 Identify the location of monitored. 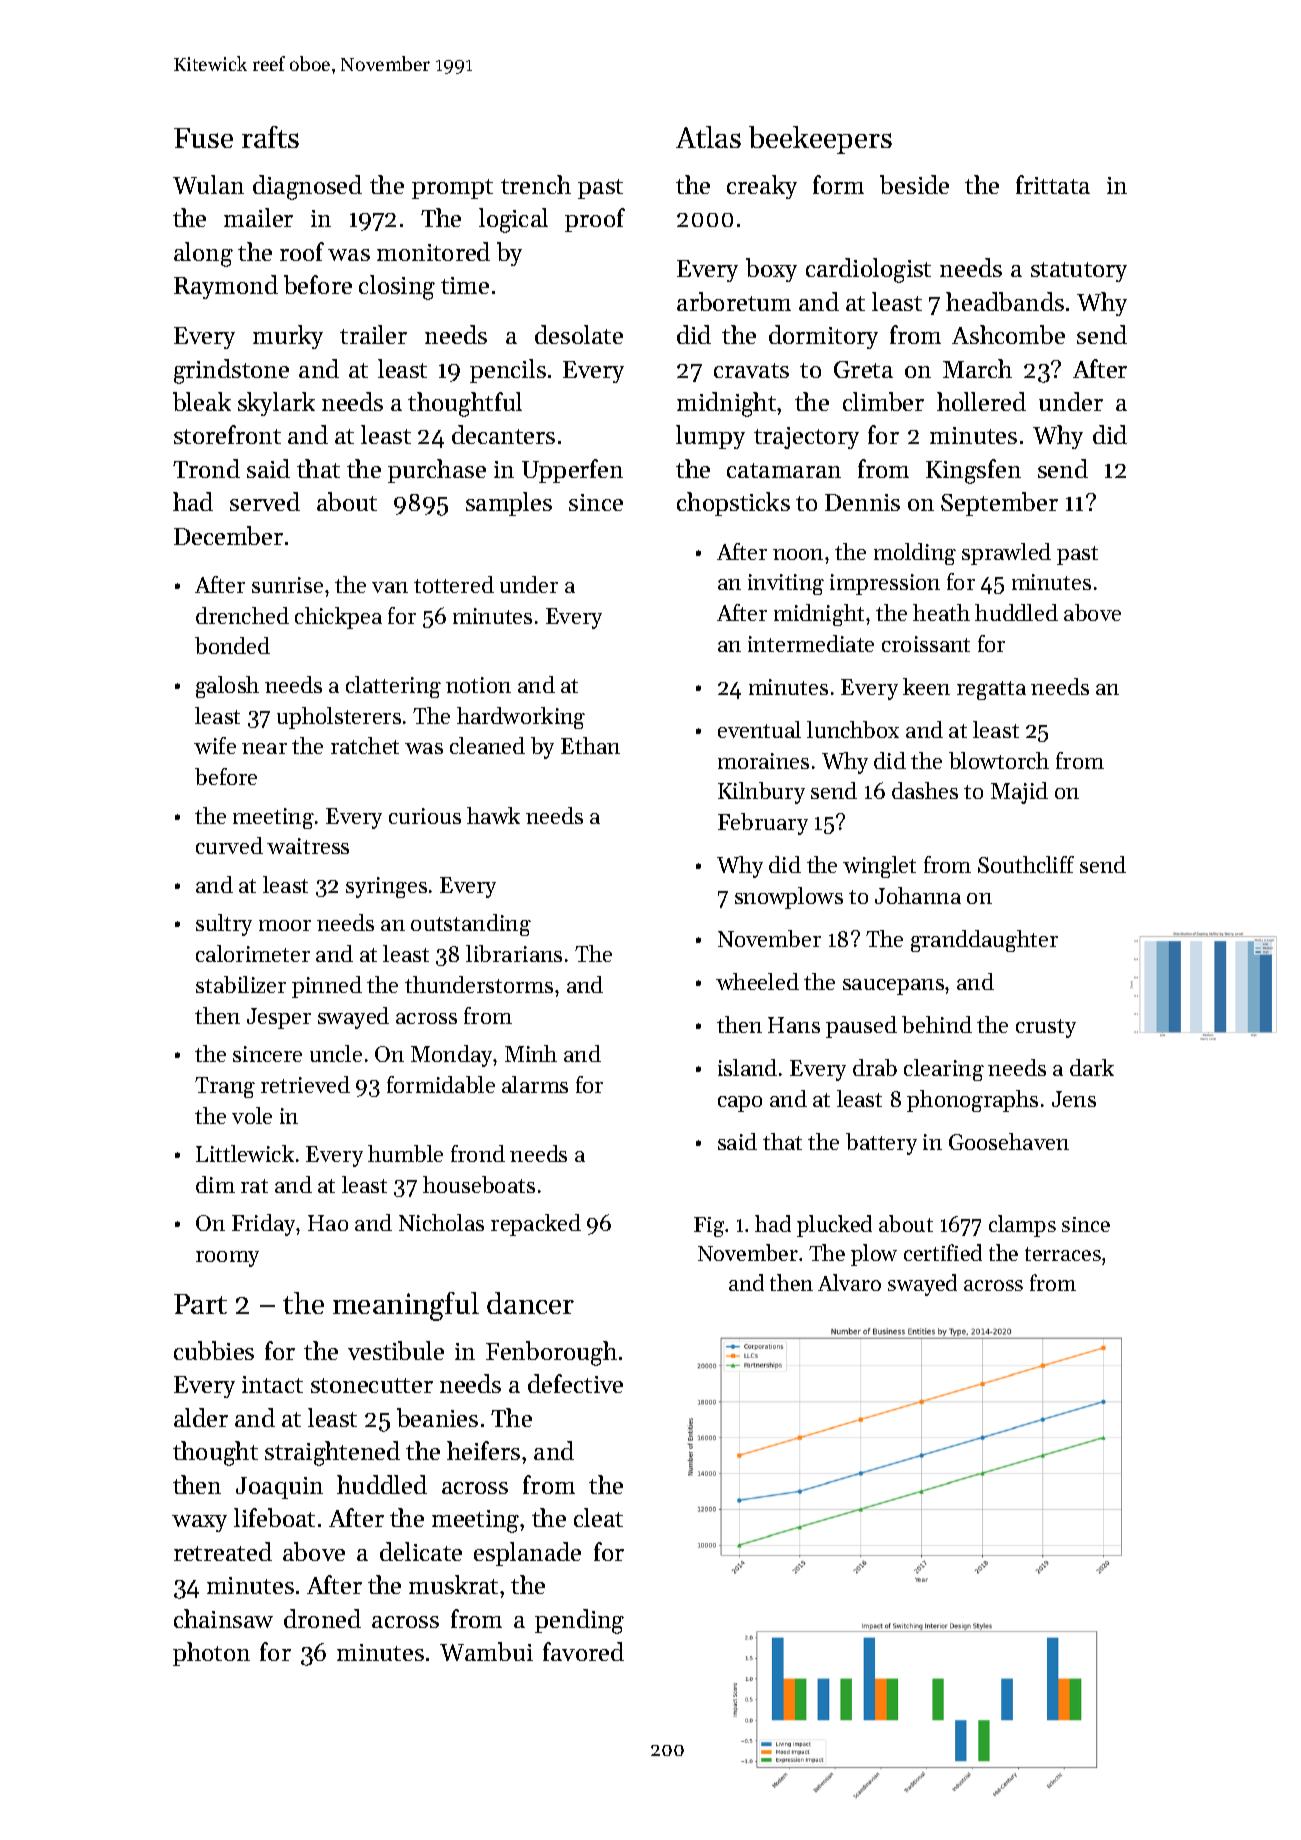
(433, 251).
